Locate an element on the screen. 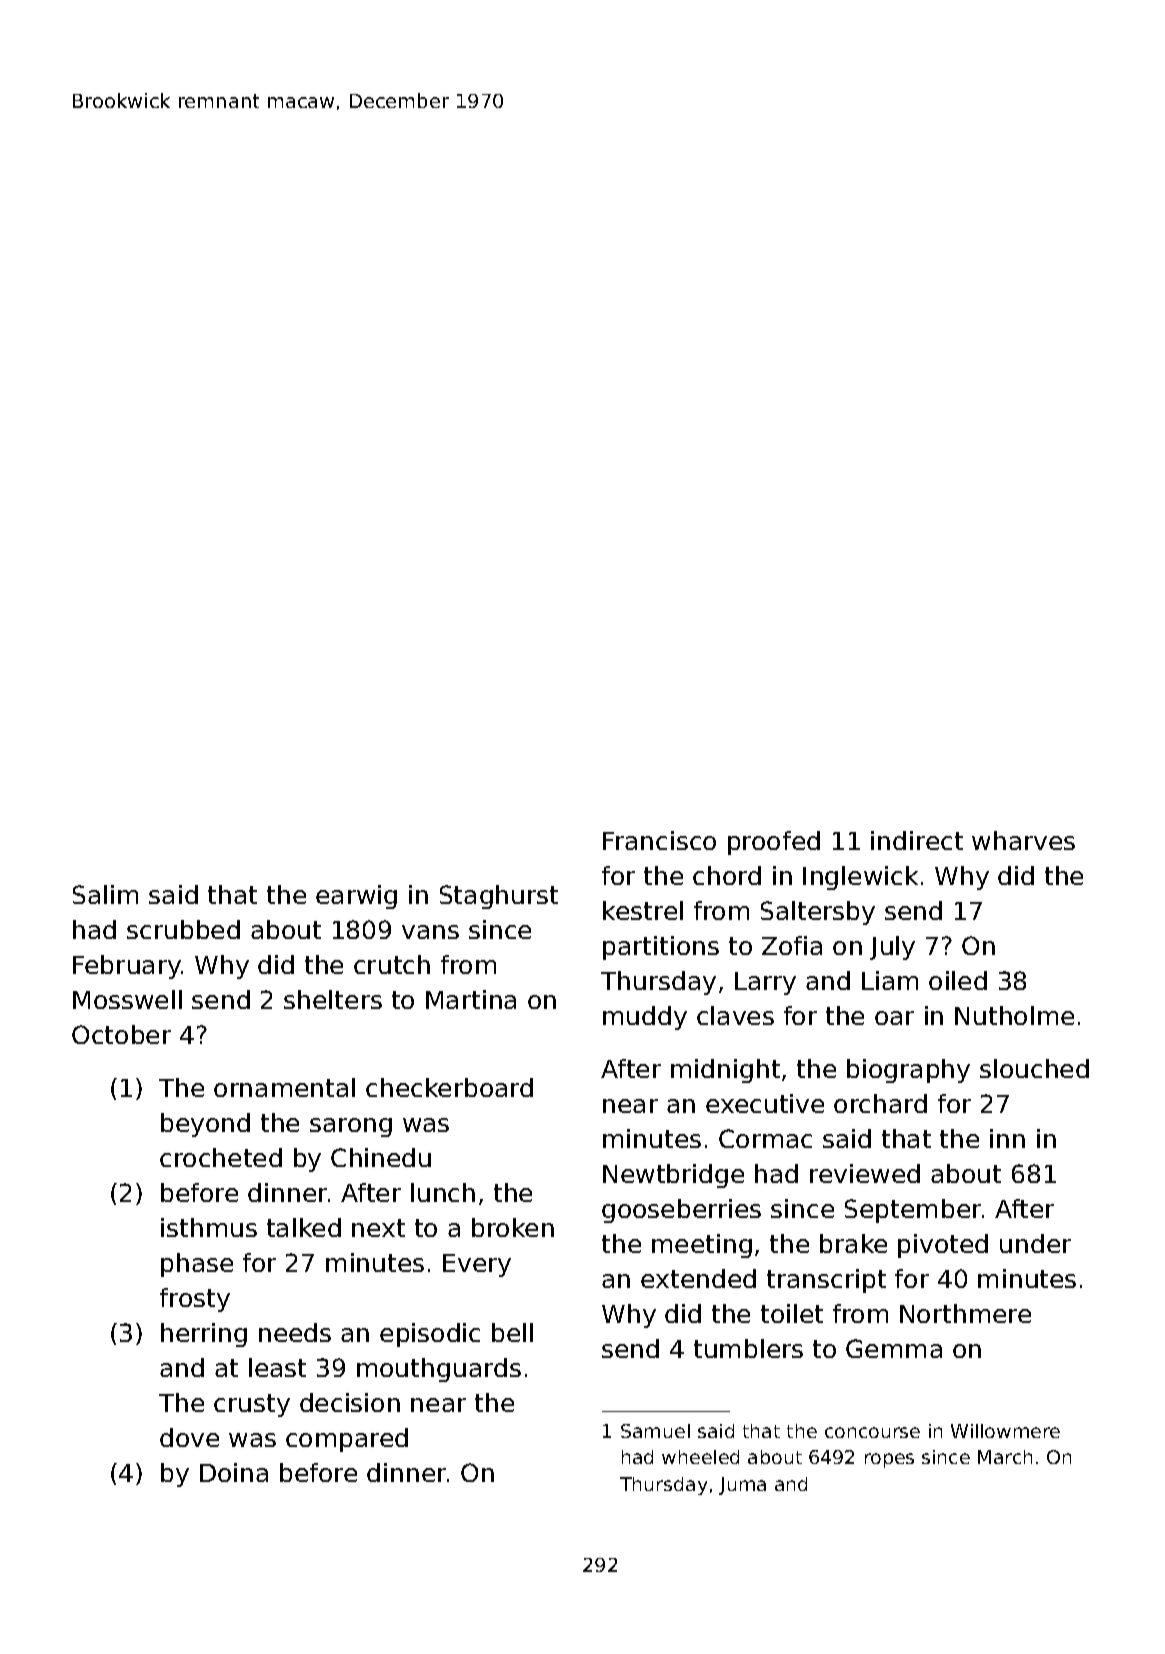 The width and height of the screenshot is (1165, 1654). sarong is located at coordinates (351, 1127).
